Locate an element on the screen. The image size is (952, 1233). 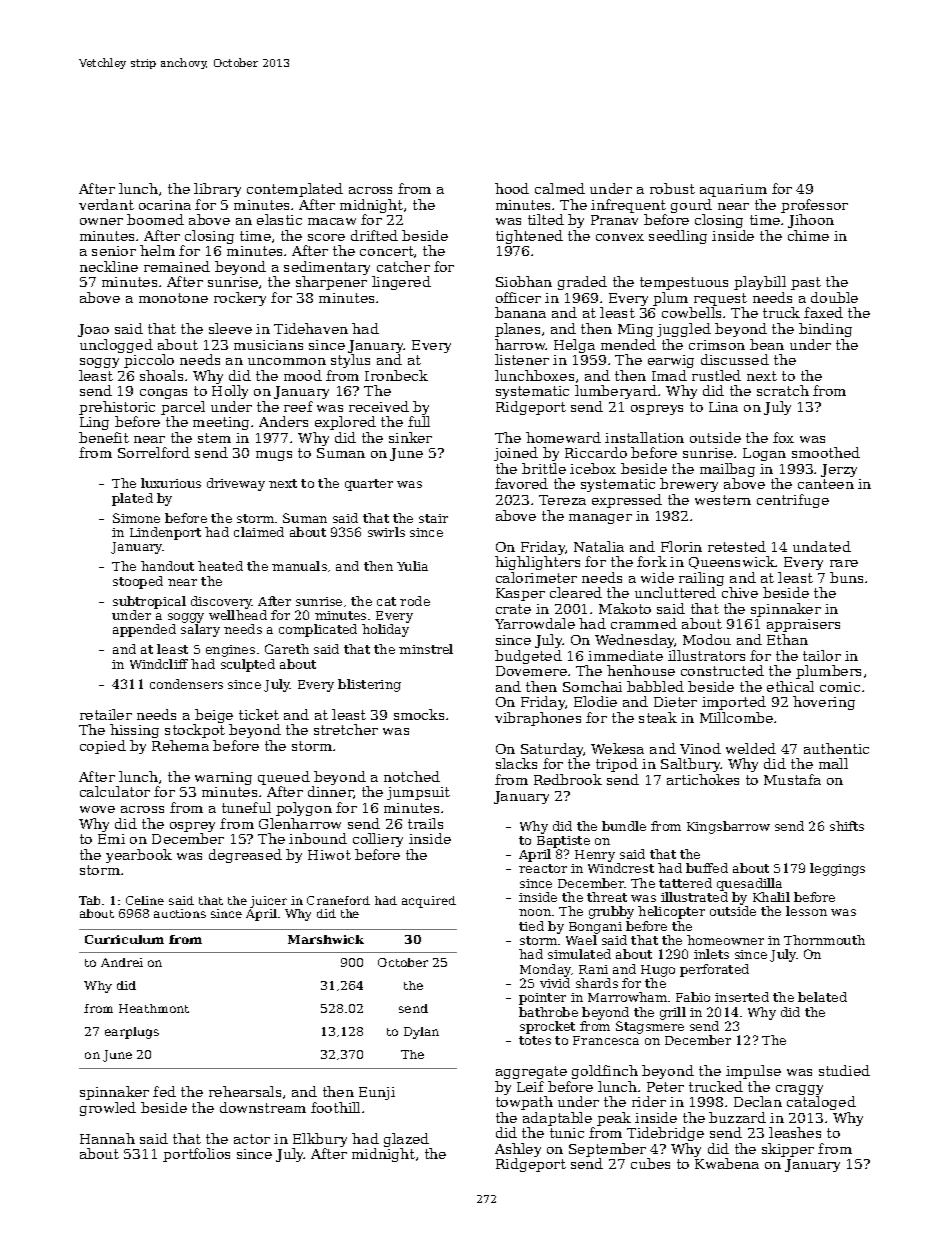
sinker is located at coordinates (410, 437).
